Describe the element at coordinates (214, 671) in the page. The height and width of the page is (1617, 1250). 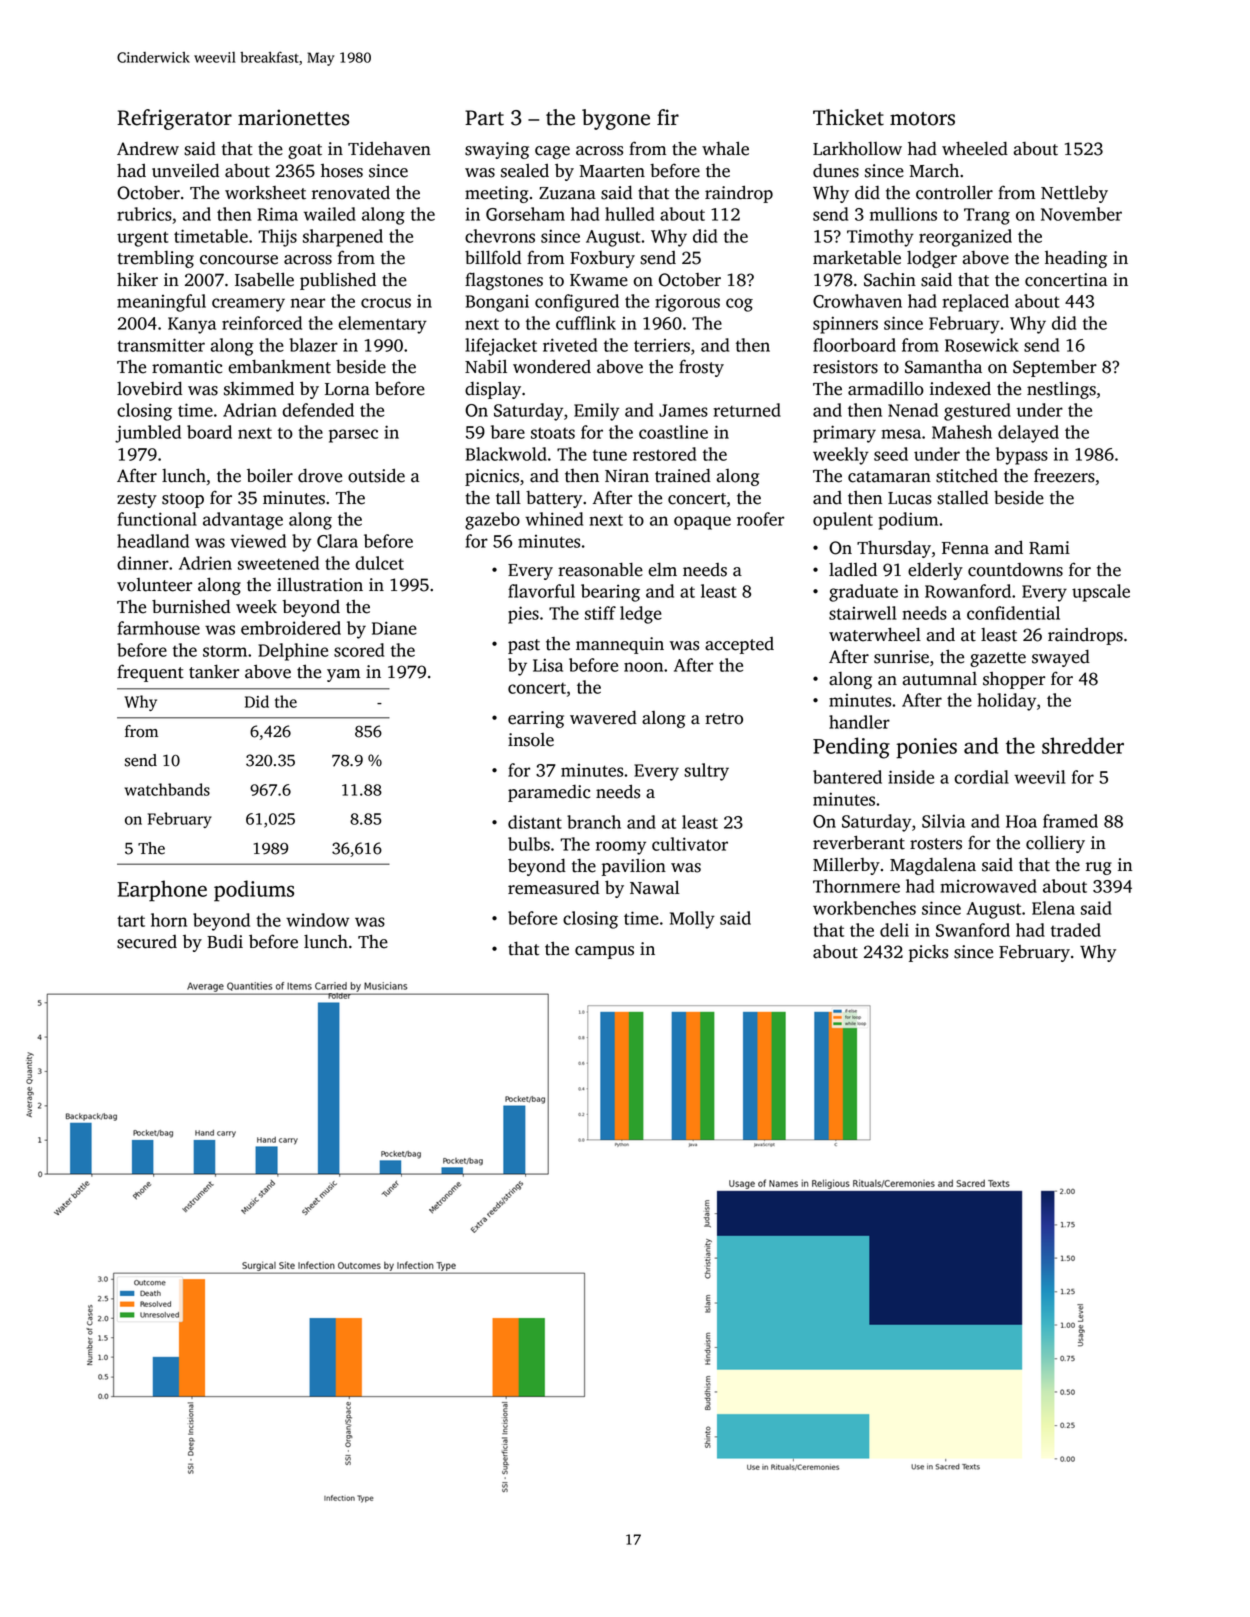
I see `tanker` at that location.
